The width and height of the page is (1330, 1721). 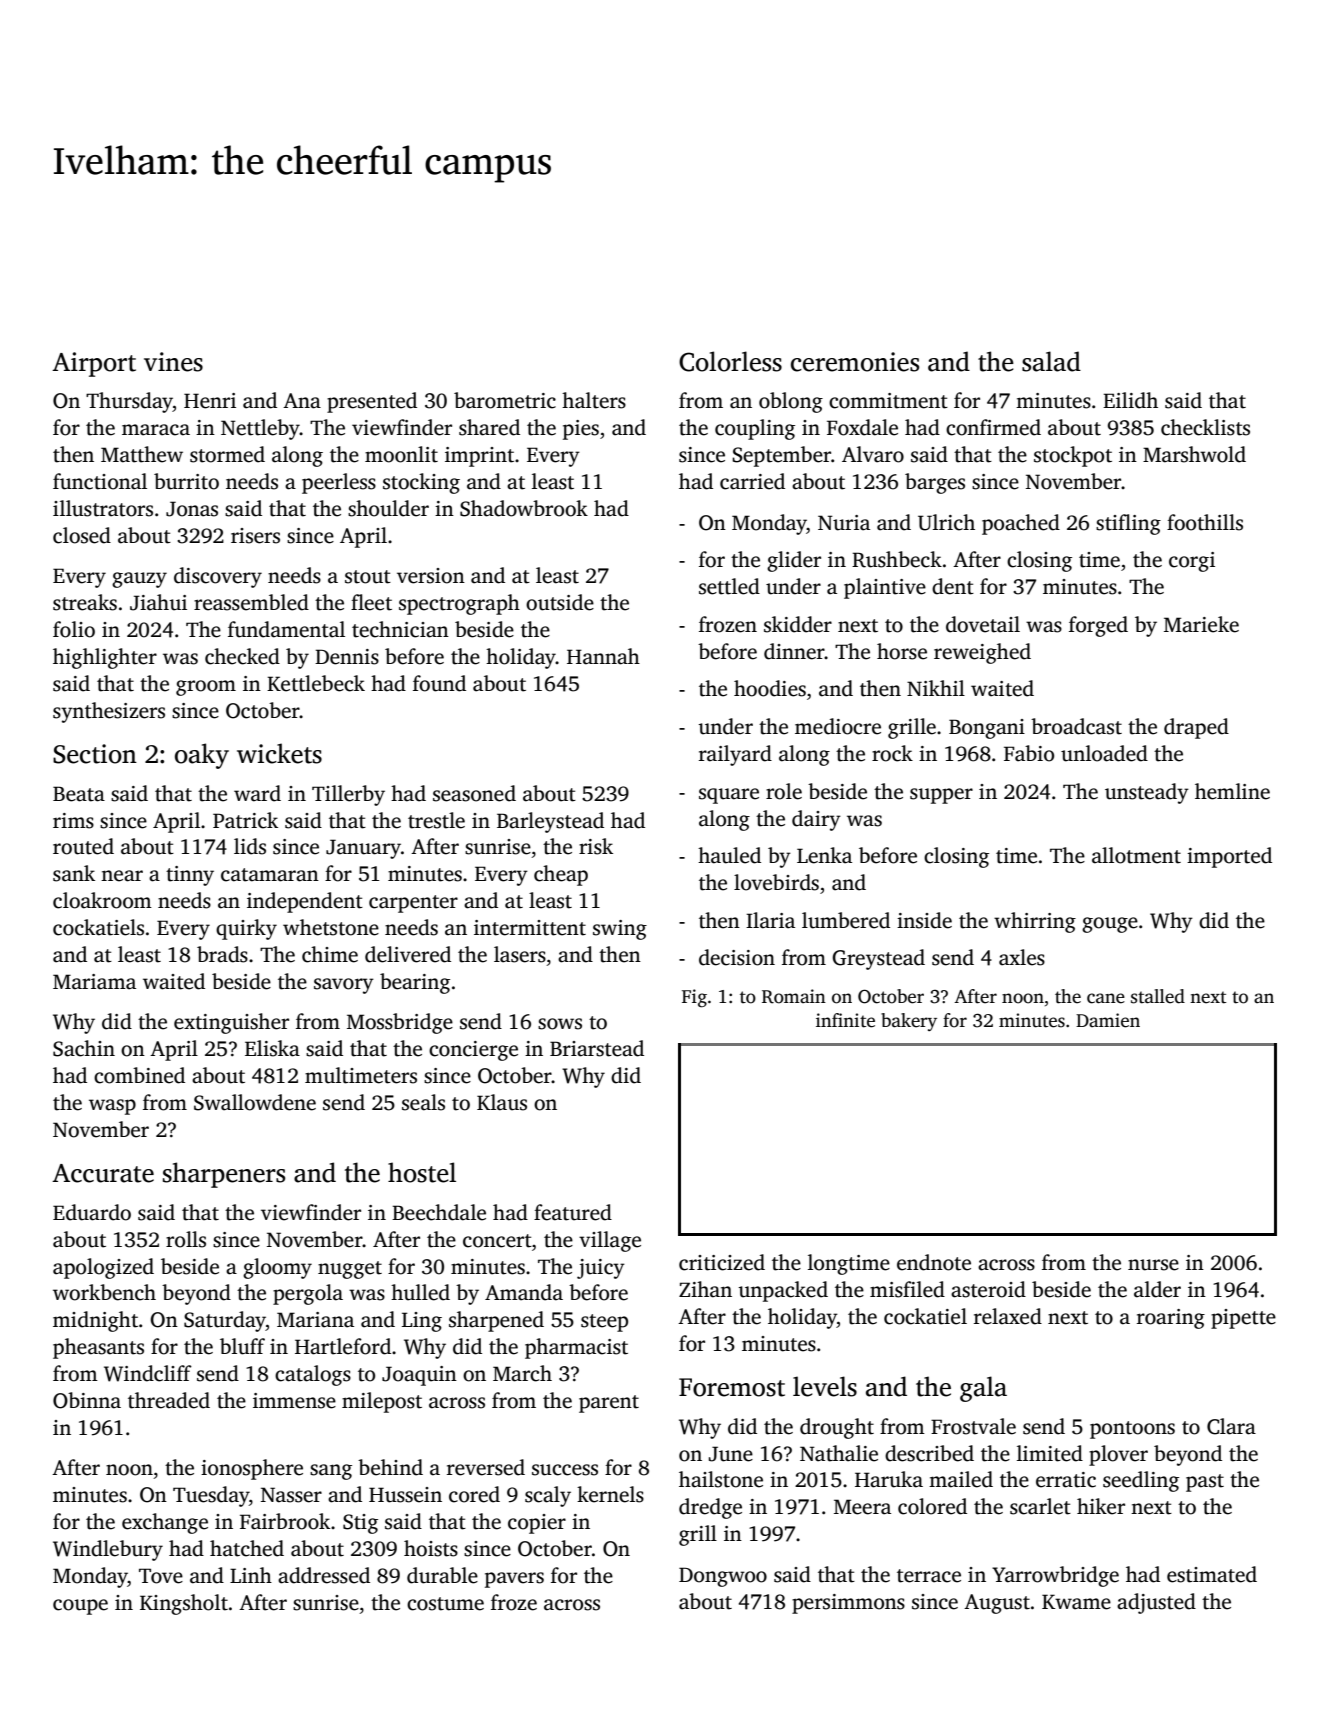 What do you see at coordinates (603, 656) in the page?
I see `Hannah` at bounding box center [603, 656].
